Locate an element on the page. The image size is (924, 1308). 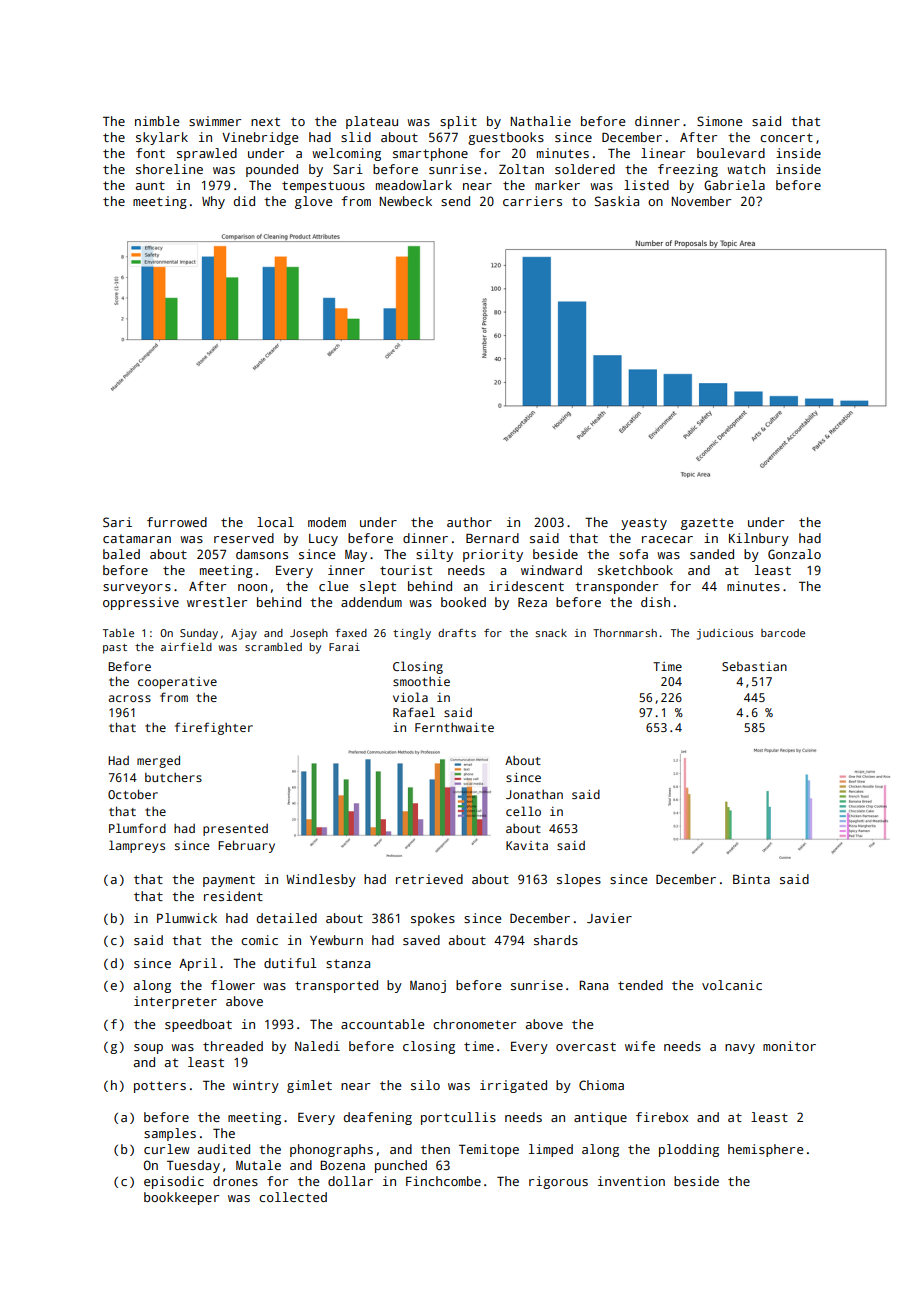
next is located at coordinates (265, 121).
